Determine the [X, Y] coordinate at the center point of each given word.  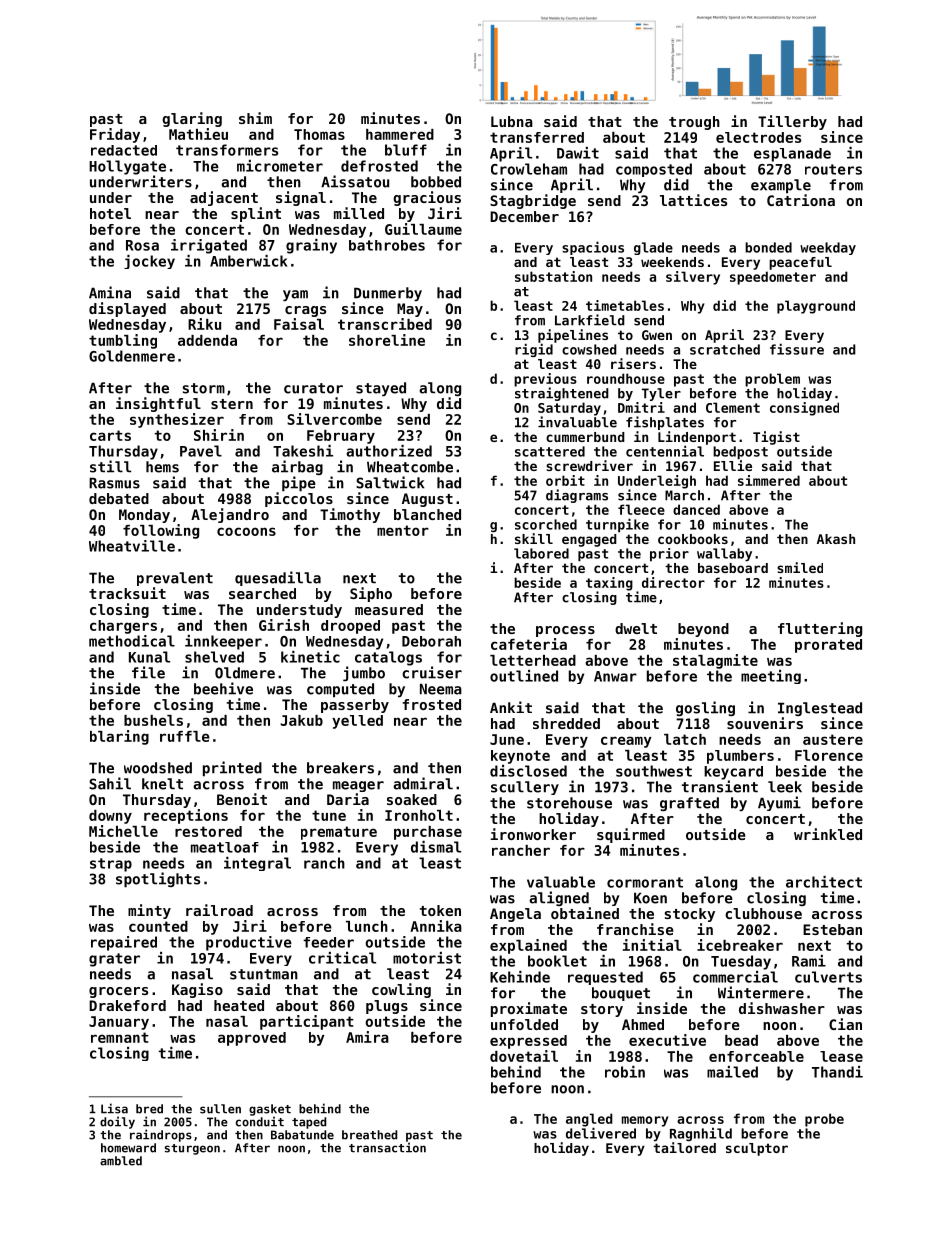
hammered [400, 134]
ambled [121, 1161]
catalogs [388, 658]
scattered [550, 451]
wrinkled [828, 834]
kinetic [310, 657]
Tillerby [792, 122]
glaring [192, 119]
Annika [436, 926]
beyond [703, 630]
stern [232, 404]
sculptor [757, 1149]
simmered [769, 480]
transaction [387, 1147]
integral [257, 864]
